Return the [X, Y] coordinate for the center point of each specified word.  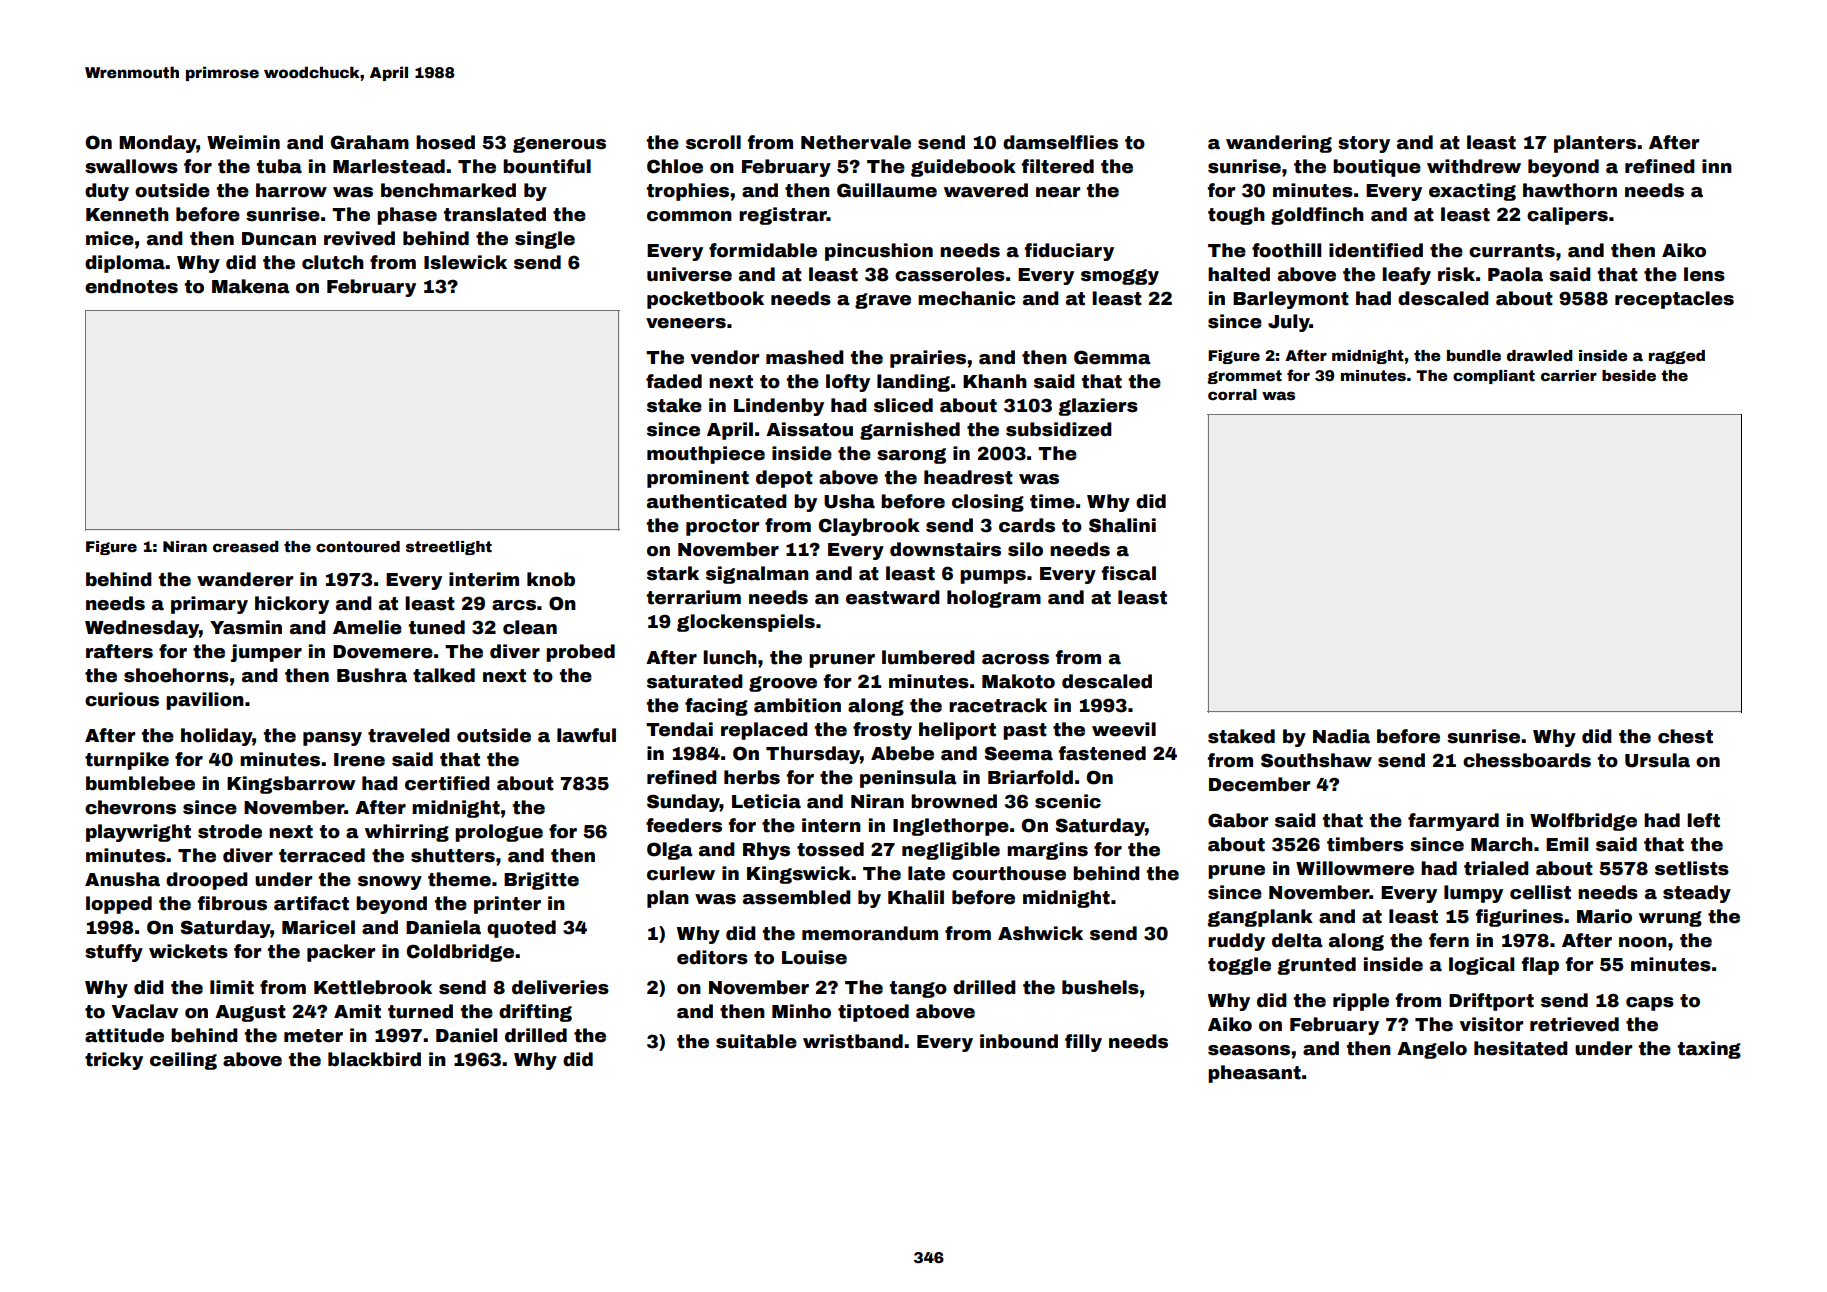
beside [1629, 375]
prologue [499, 833]
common [689, 216]
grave [883, 301]
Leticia [766, 801]
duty [107, 192]
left [1703, 820]
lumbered [928, 657]
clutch [333, 262]
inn [1717, 166]
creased [246, 546]
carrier [1569, 375]
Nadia [1341, 736]
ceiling [183, 1061]
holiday [217, 737]
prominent [698, 479]
